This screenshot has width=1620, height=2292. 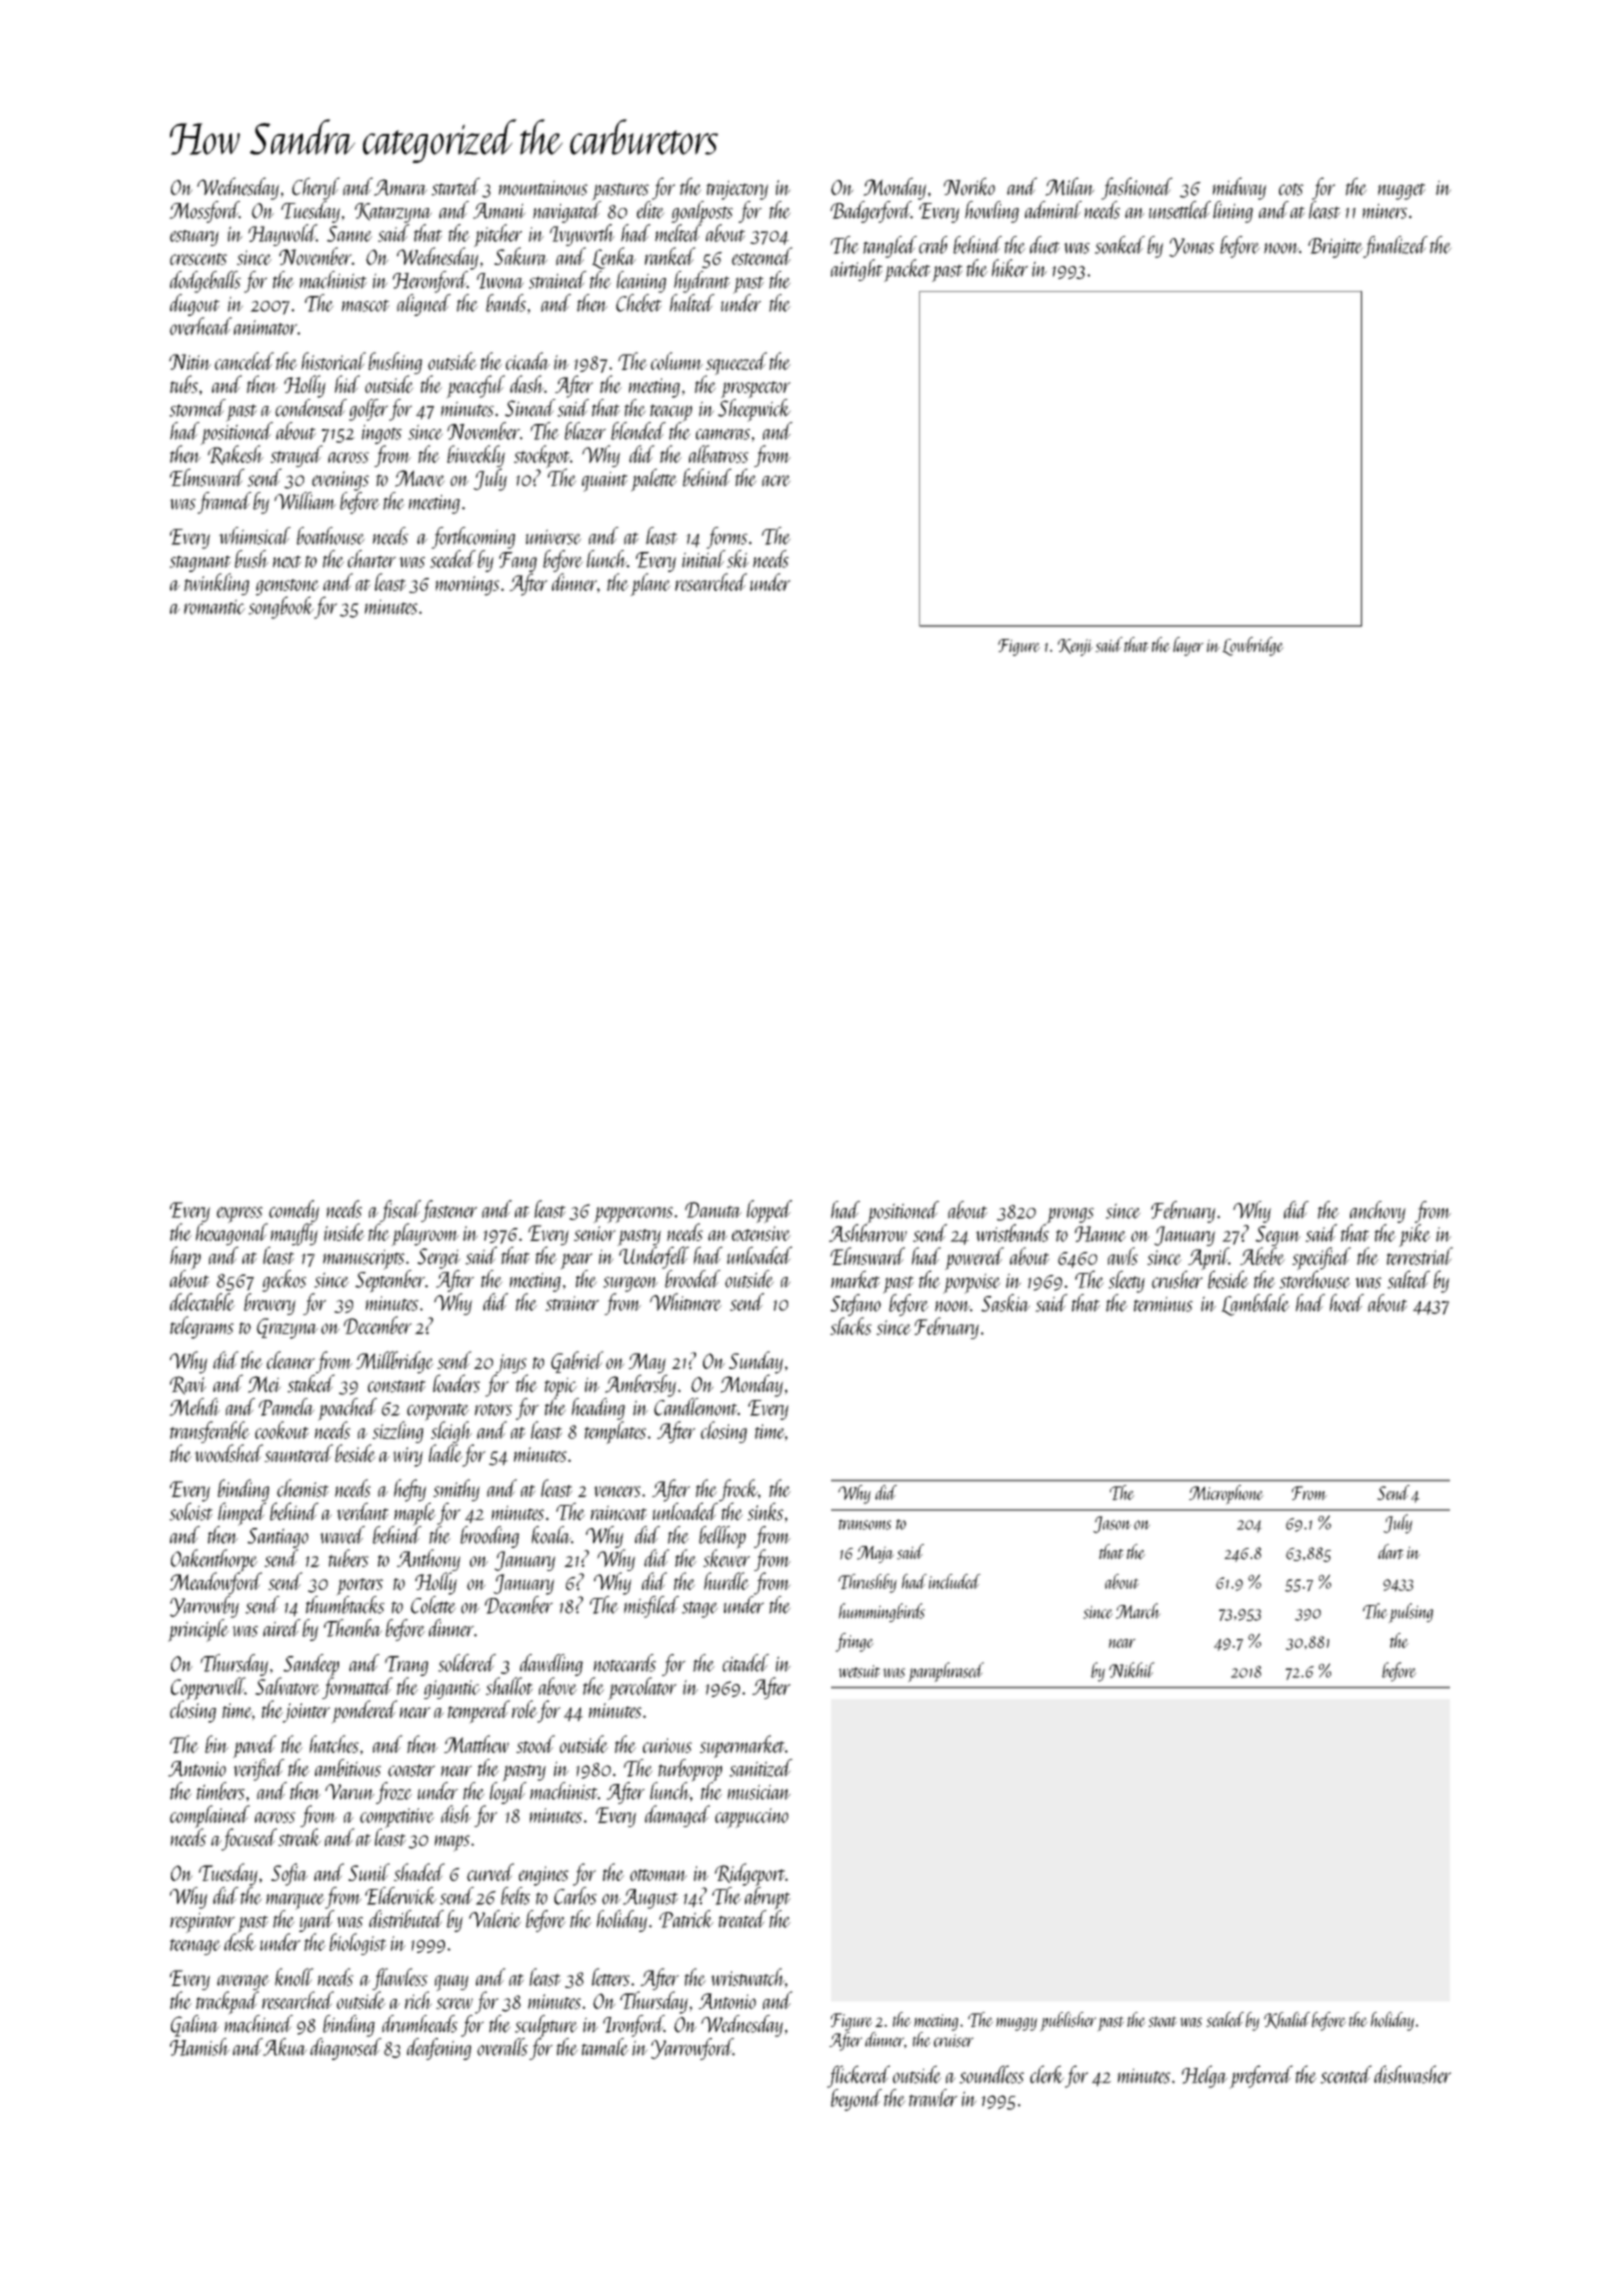 What do you see at coordinates (1070, 1216) in the screenshot?
I see `prongs` at bounding box center [1070, 1216].
